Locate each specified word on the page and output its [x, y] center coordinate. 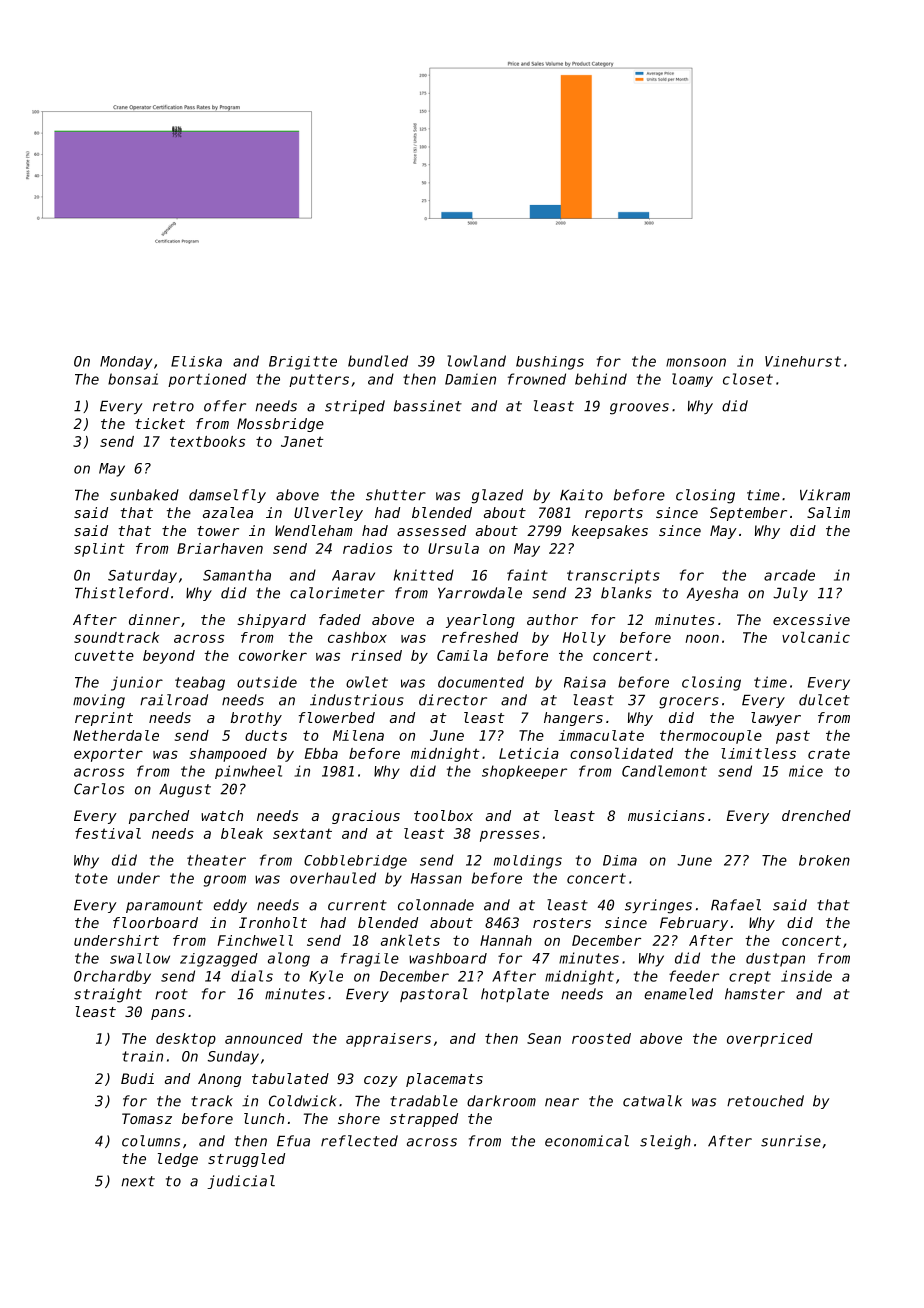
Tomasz [147, 1118]
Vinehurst [803, 361]
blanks [626, 593]
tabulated [290, 1078]
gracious [366, 817]
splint [99, 550]
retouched [765, 1101]
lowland [476, 361]
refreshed [480, 637]
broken [824, 860]
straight [108, 995]
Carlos [99, 789]
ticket [160, 423]
